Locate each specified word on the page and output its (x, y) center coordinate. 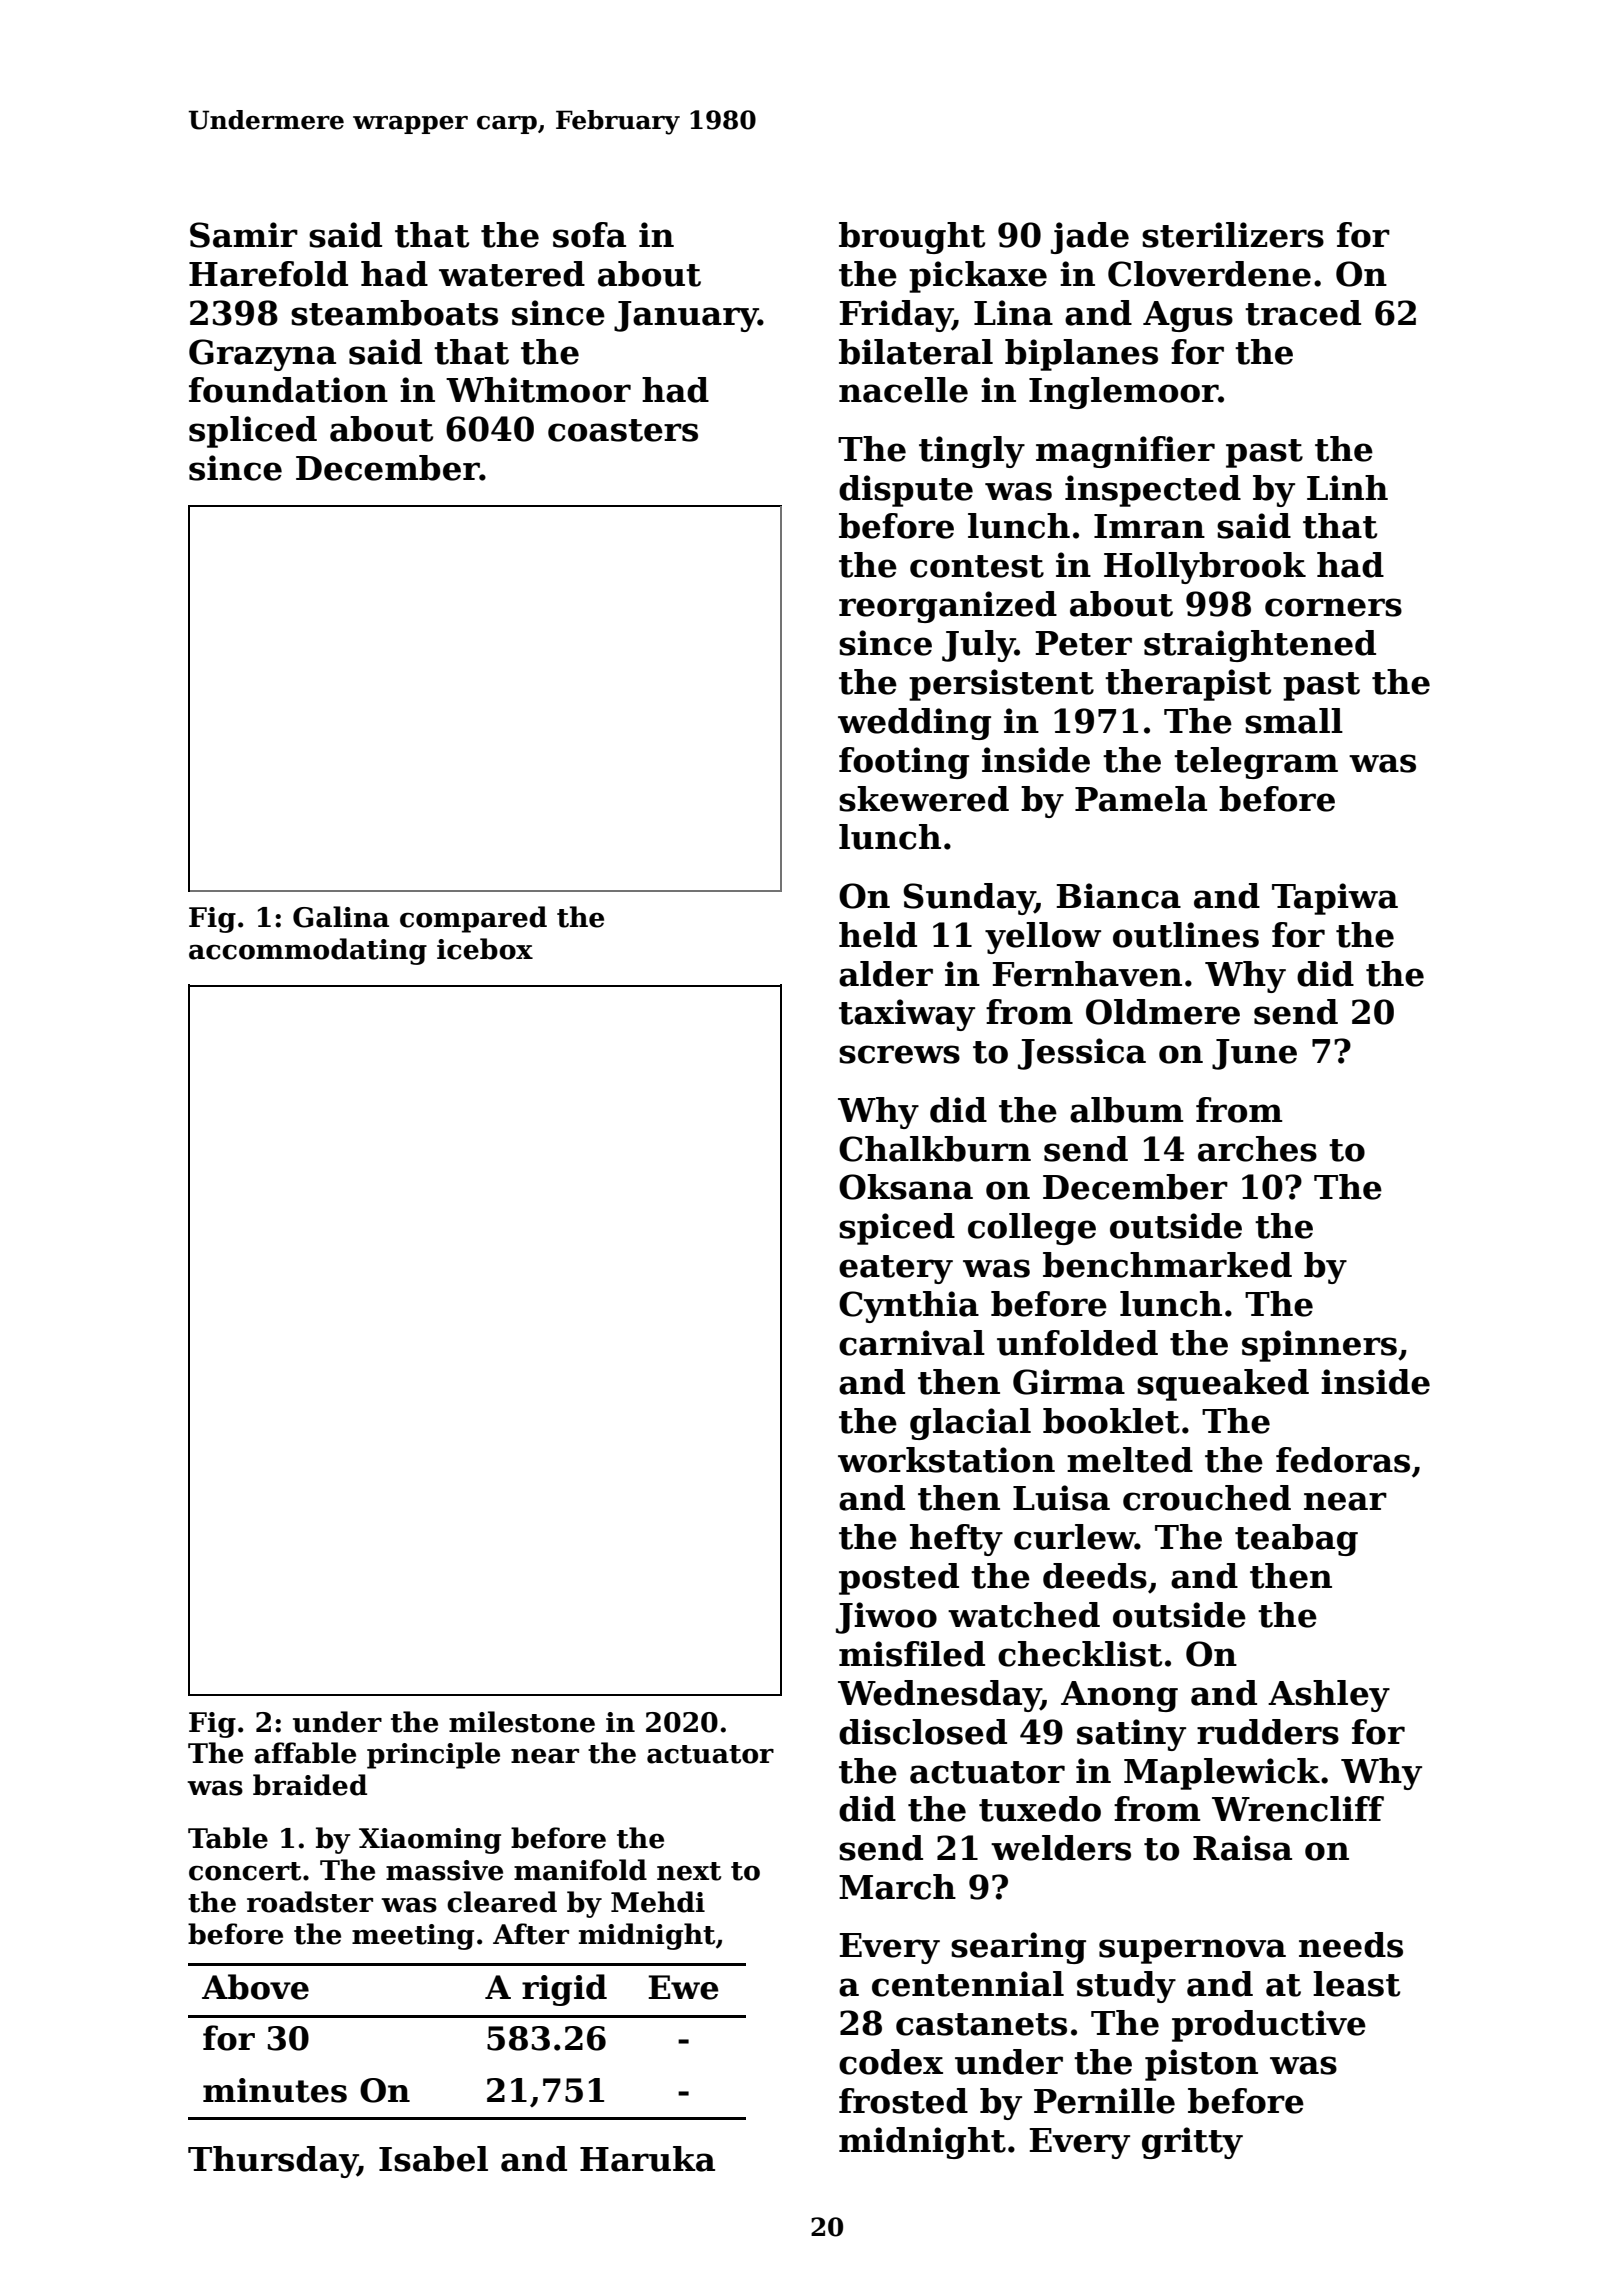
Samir (244, 235)
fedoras (1343, 1460)
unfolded (1077, 1343)
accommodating (308, 951)
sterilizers (1233, 235)
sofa (589, 235)
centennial (968, 1984)
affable (305, 1753)
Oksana (906, 1187)
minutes (275, 2090)
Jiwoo (886, 1618)
